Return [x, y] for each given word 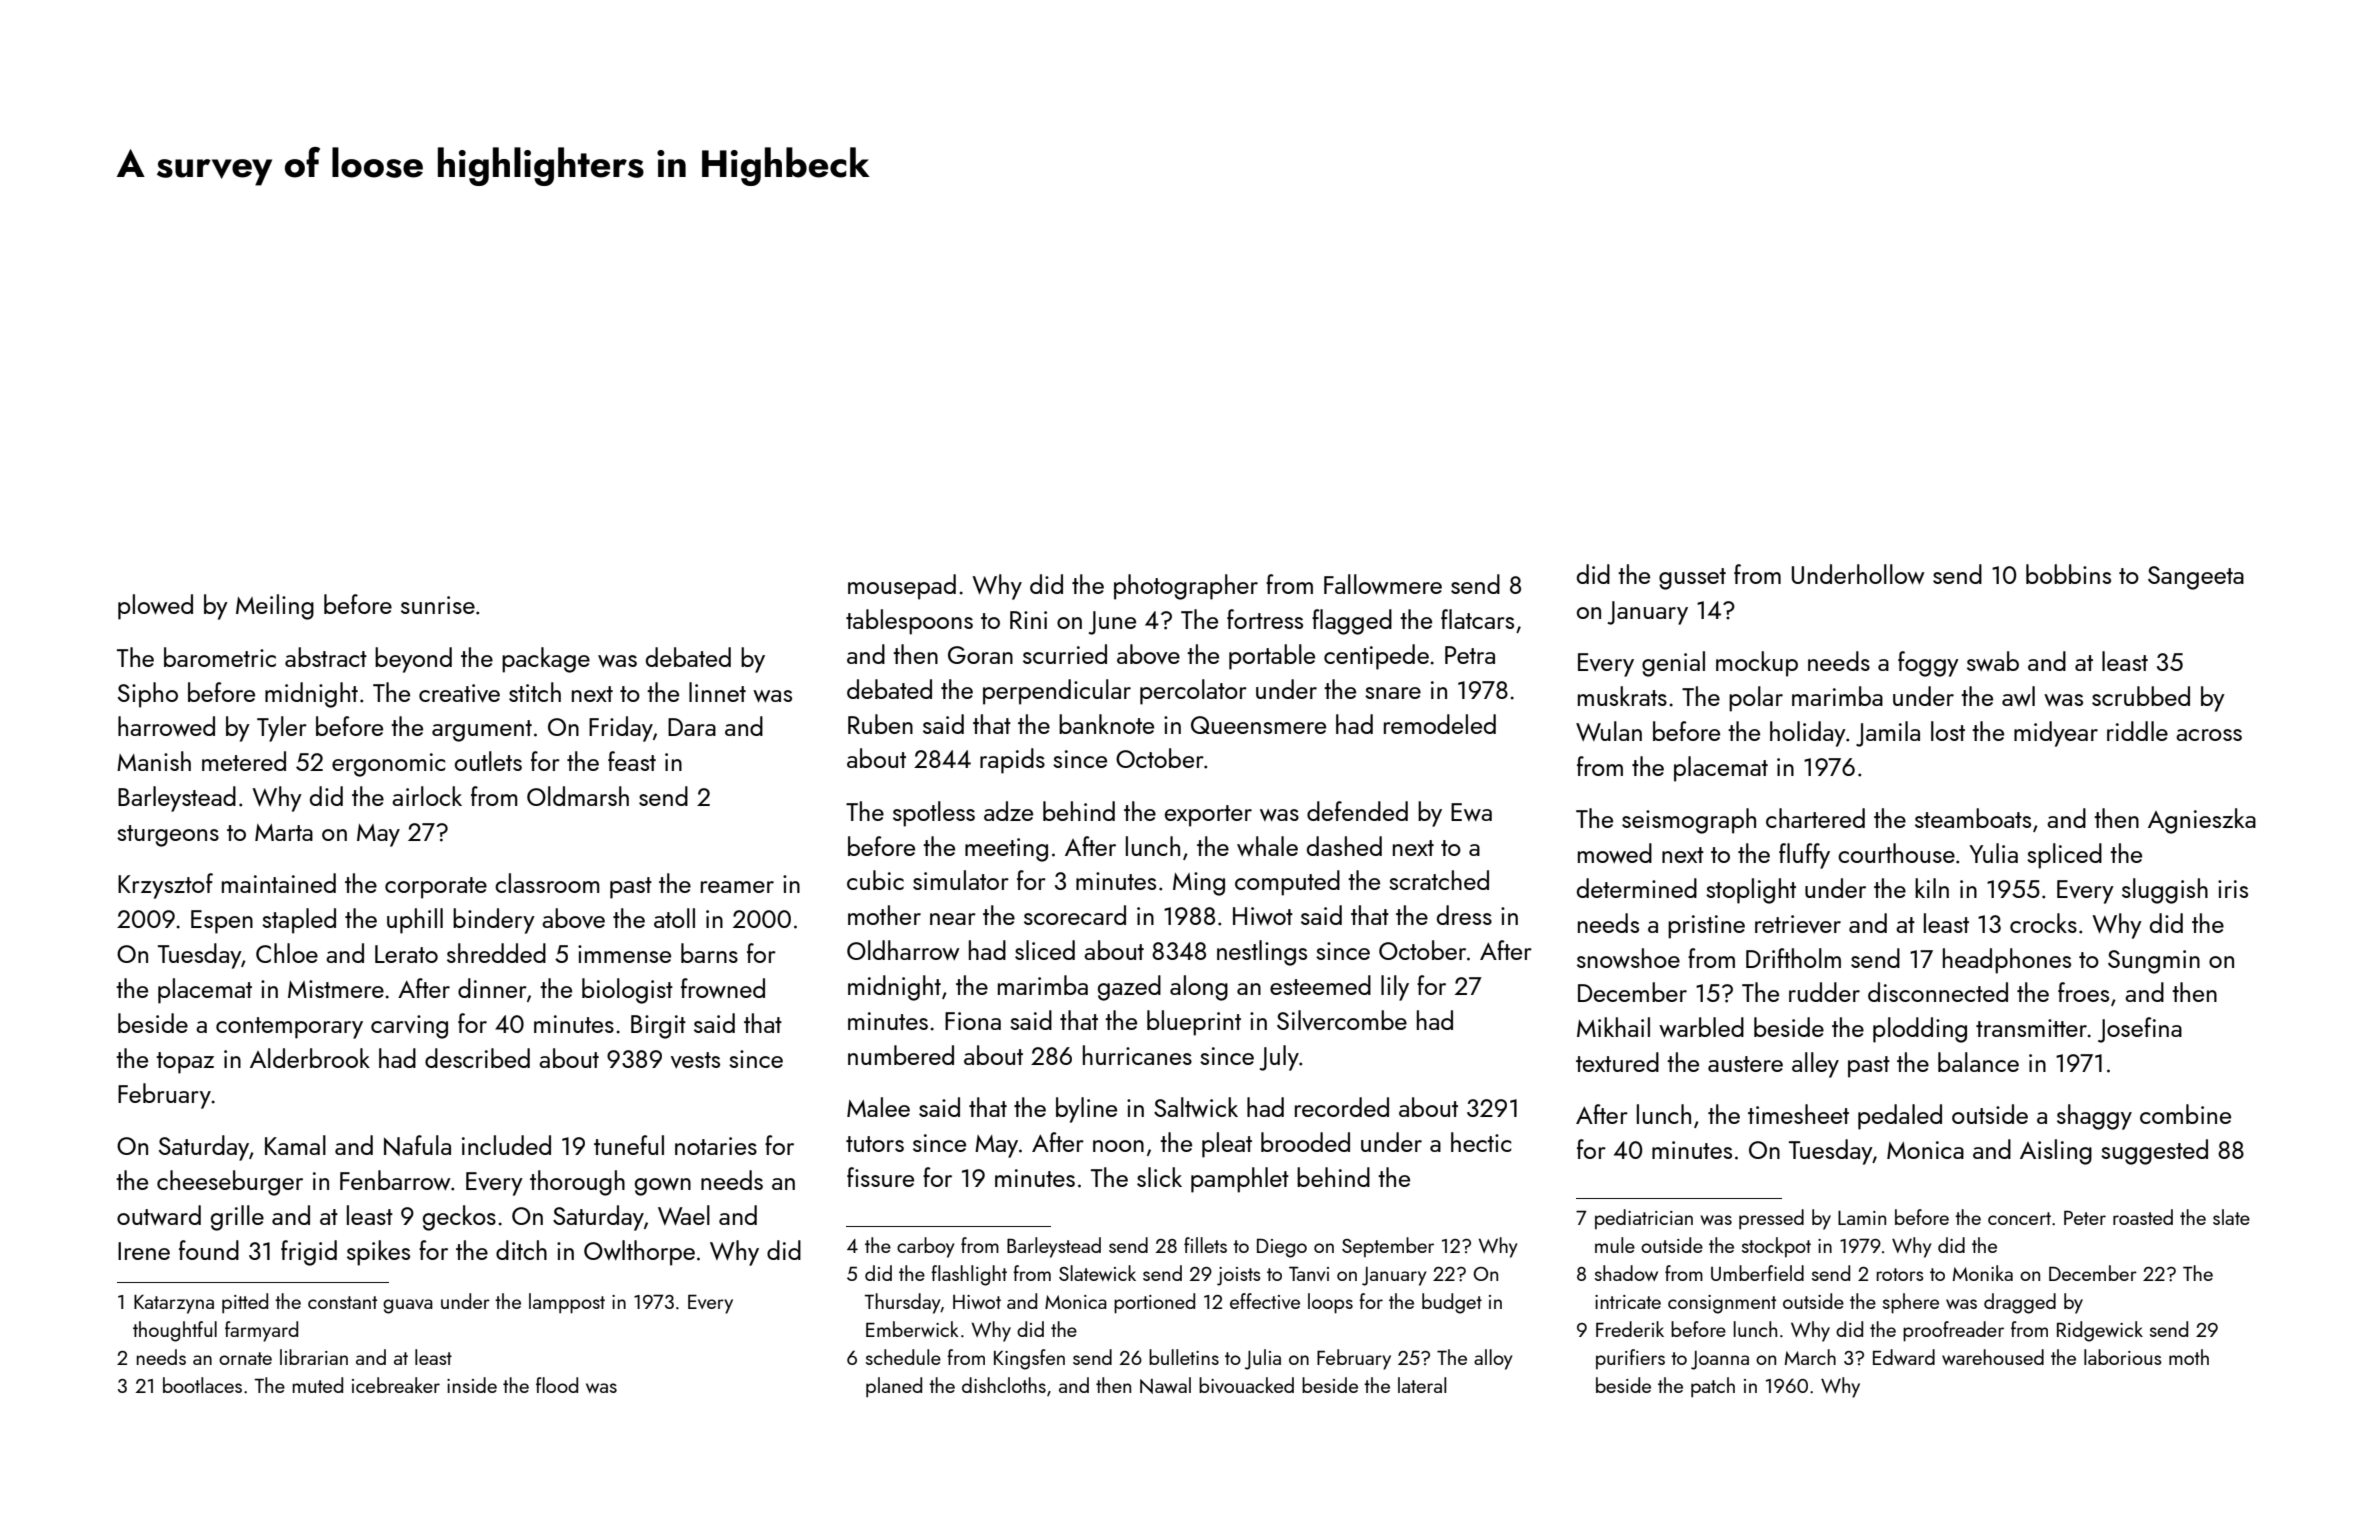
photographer [1186, 587]
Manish [154, 761]
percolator [1193, 692]
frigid [309, 1253]
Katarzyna [174, 1304]
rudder [1824, 992]
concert [2019, 1218]
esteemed [1320, 985]
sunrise [438, 605]
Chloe [287, 953]
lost [1948, 731]
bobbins [2068, 574]
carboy [925, 1247]
